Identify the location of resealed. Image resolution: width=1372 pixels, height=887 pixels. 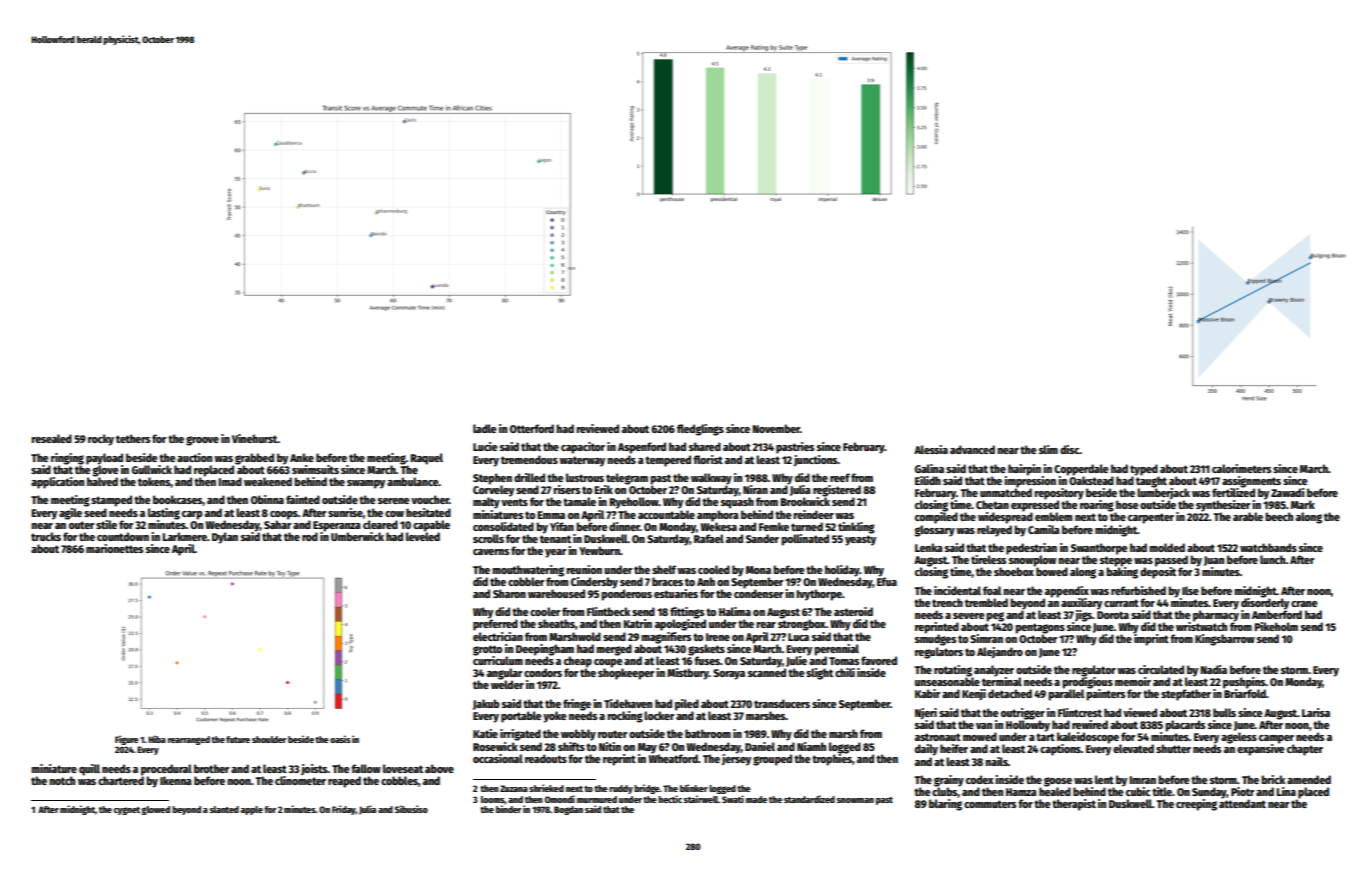
(51, 438).
